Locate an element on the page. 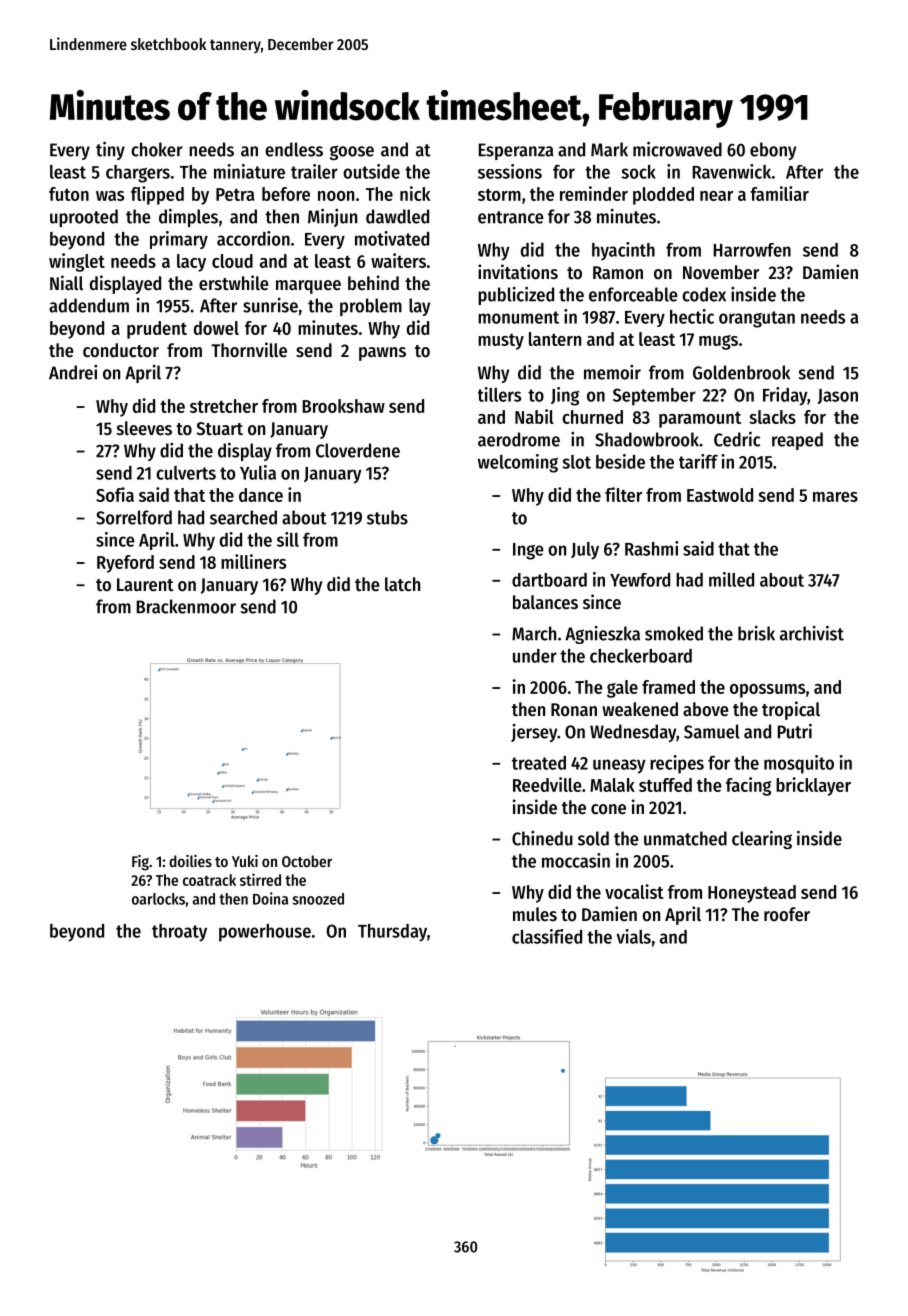  smoked is located at coordinates (674, 633).
